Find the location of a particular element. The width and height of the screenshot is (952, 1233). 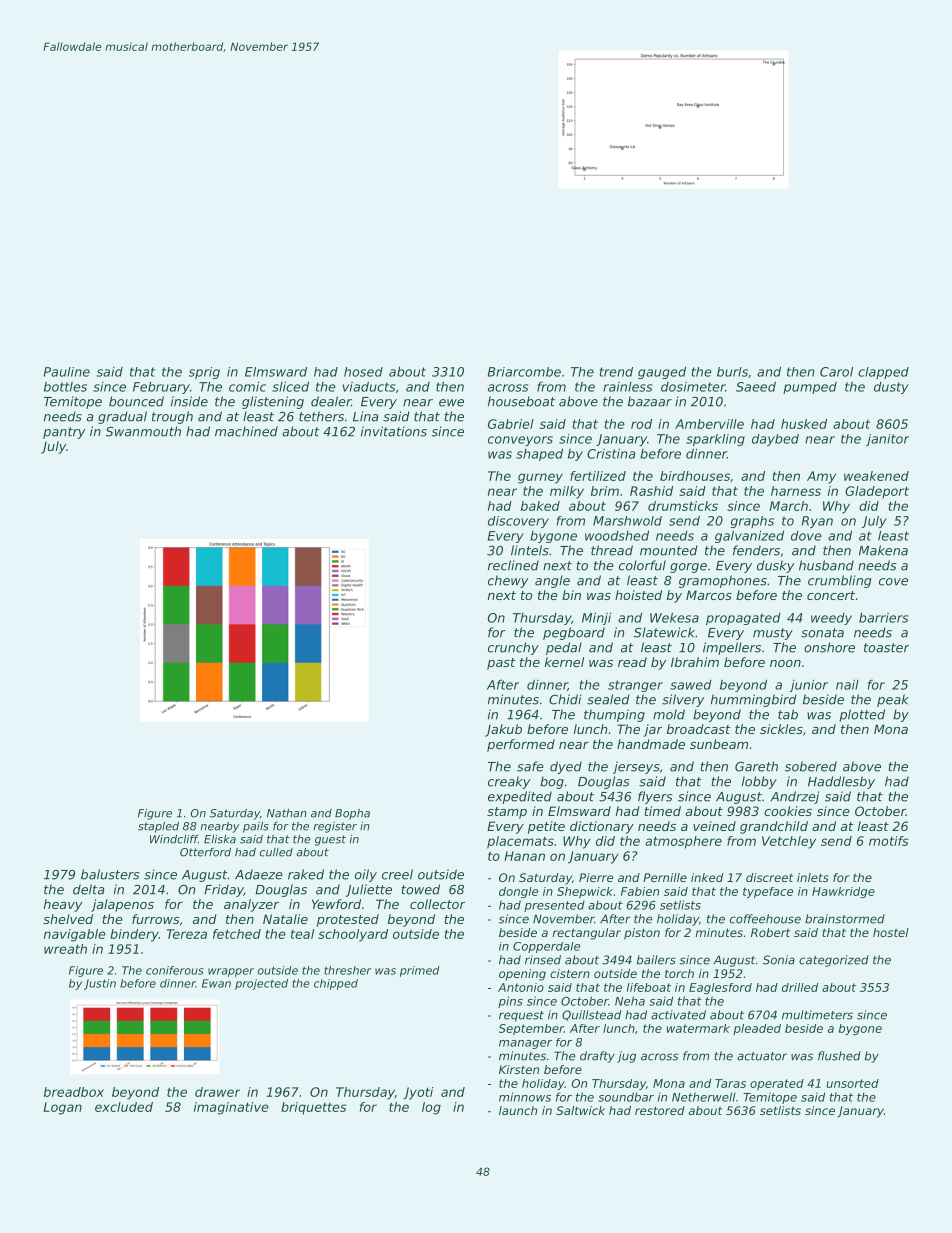

Amberville is located at coordinates (709, 424).
